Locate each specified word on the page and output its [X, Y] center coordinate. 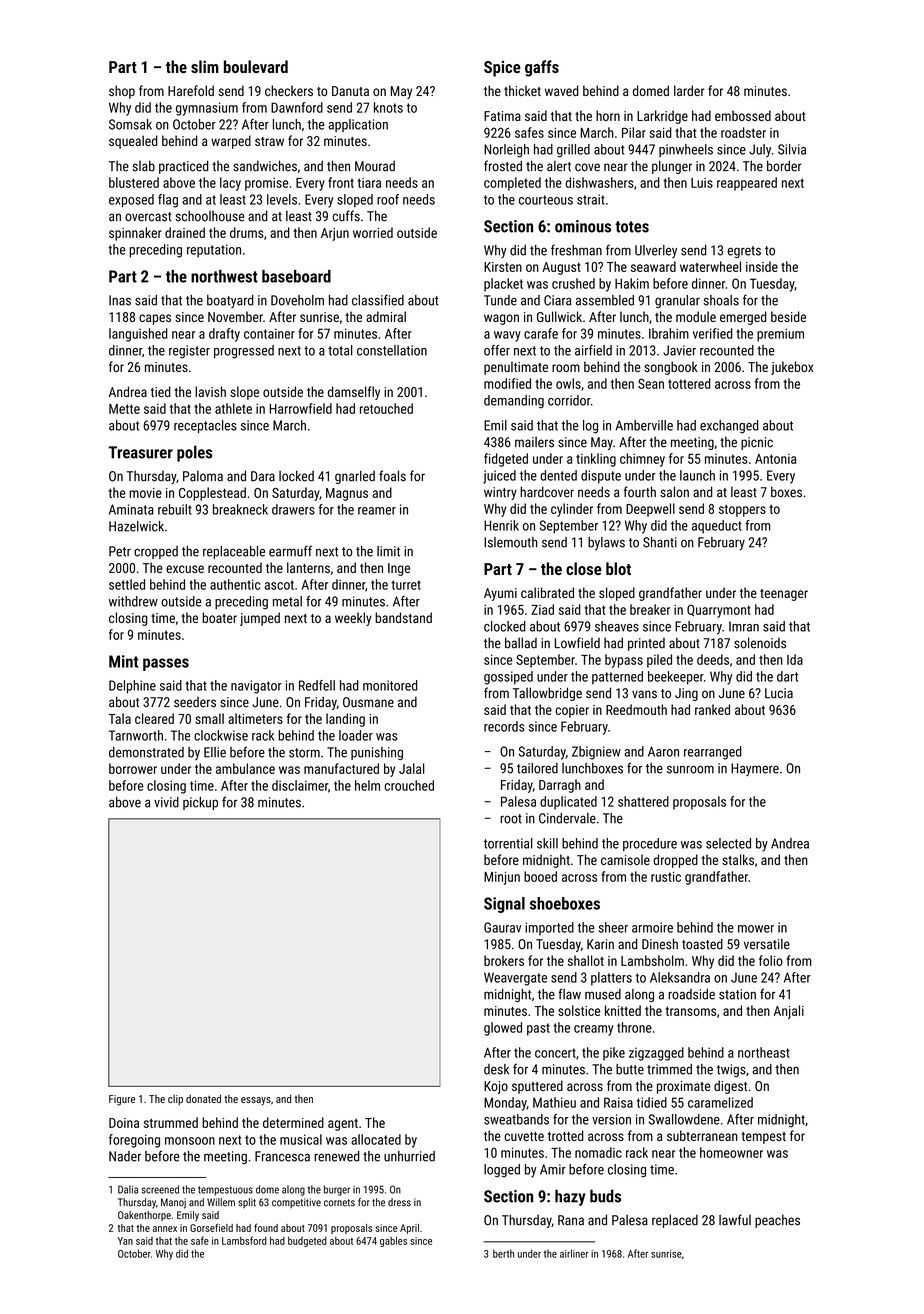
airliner [574, 1253]
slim [205, 66]
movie [145, 493]
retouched [386, 408]
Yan [125, 1241]
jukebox [792, 368]
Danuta [350, 91]
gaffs [542, 68]
